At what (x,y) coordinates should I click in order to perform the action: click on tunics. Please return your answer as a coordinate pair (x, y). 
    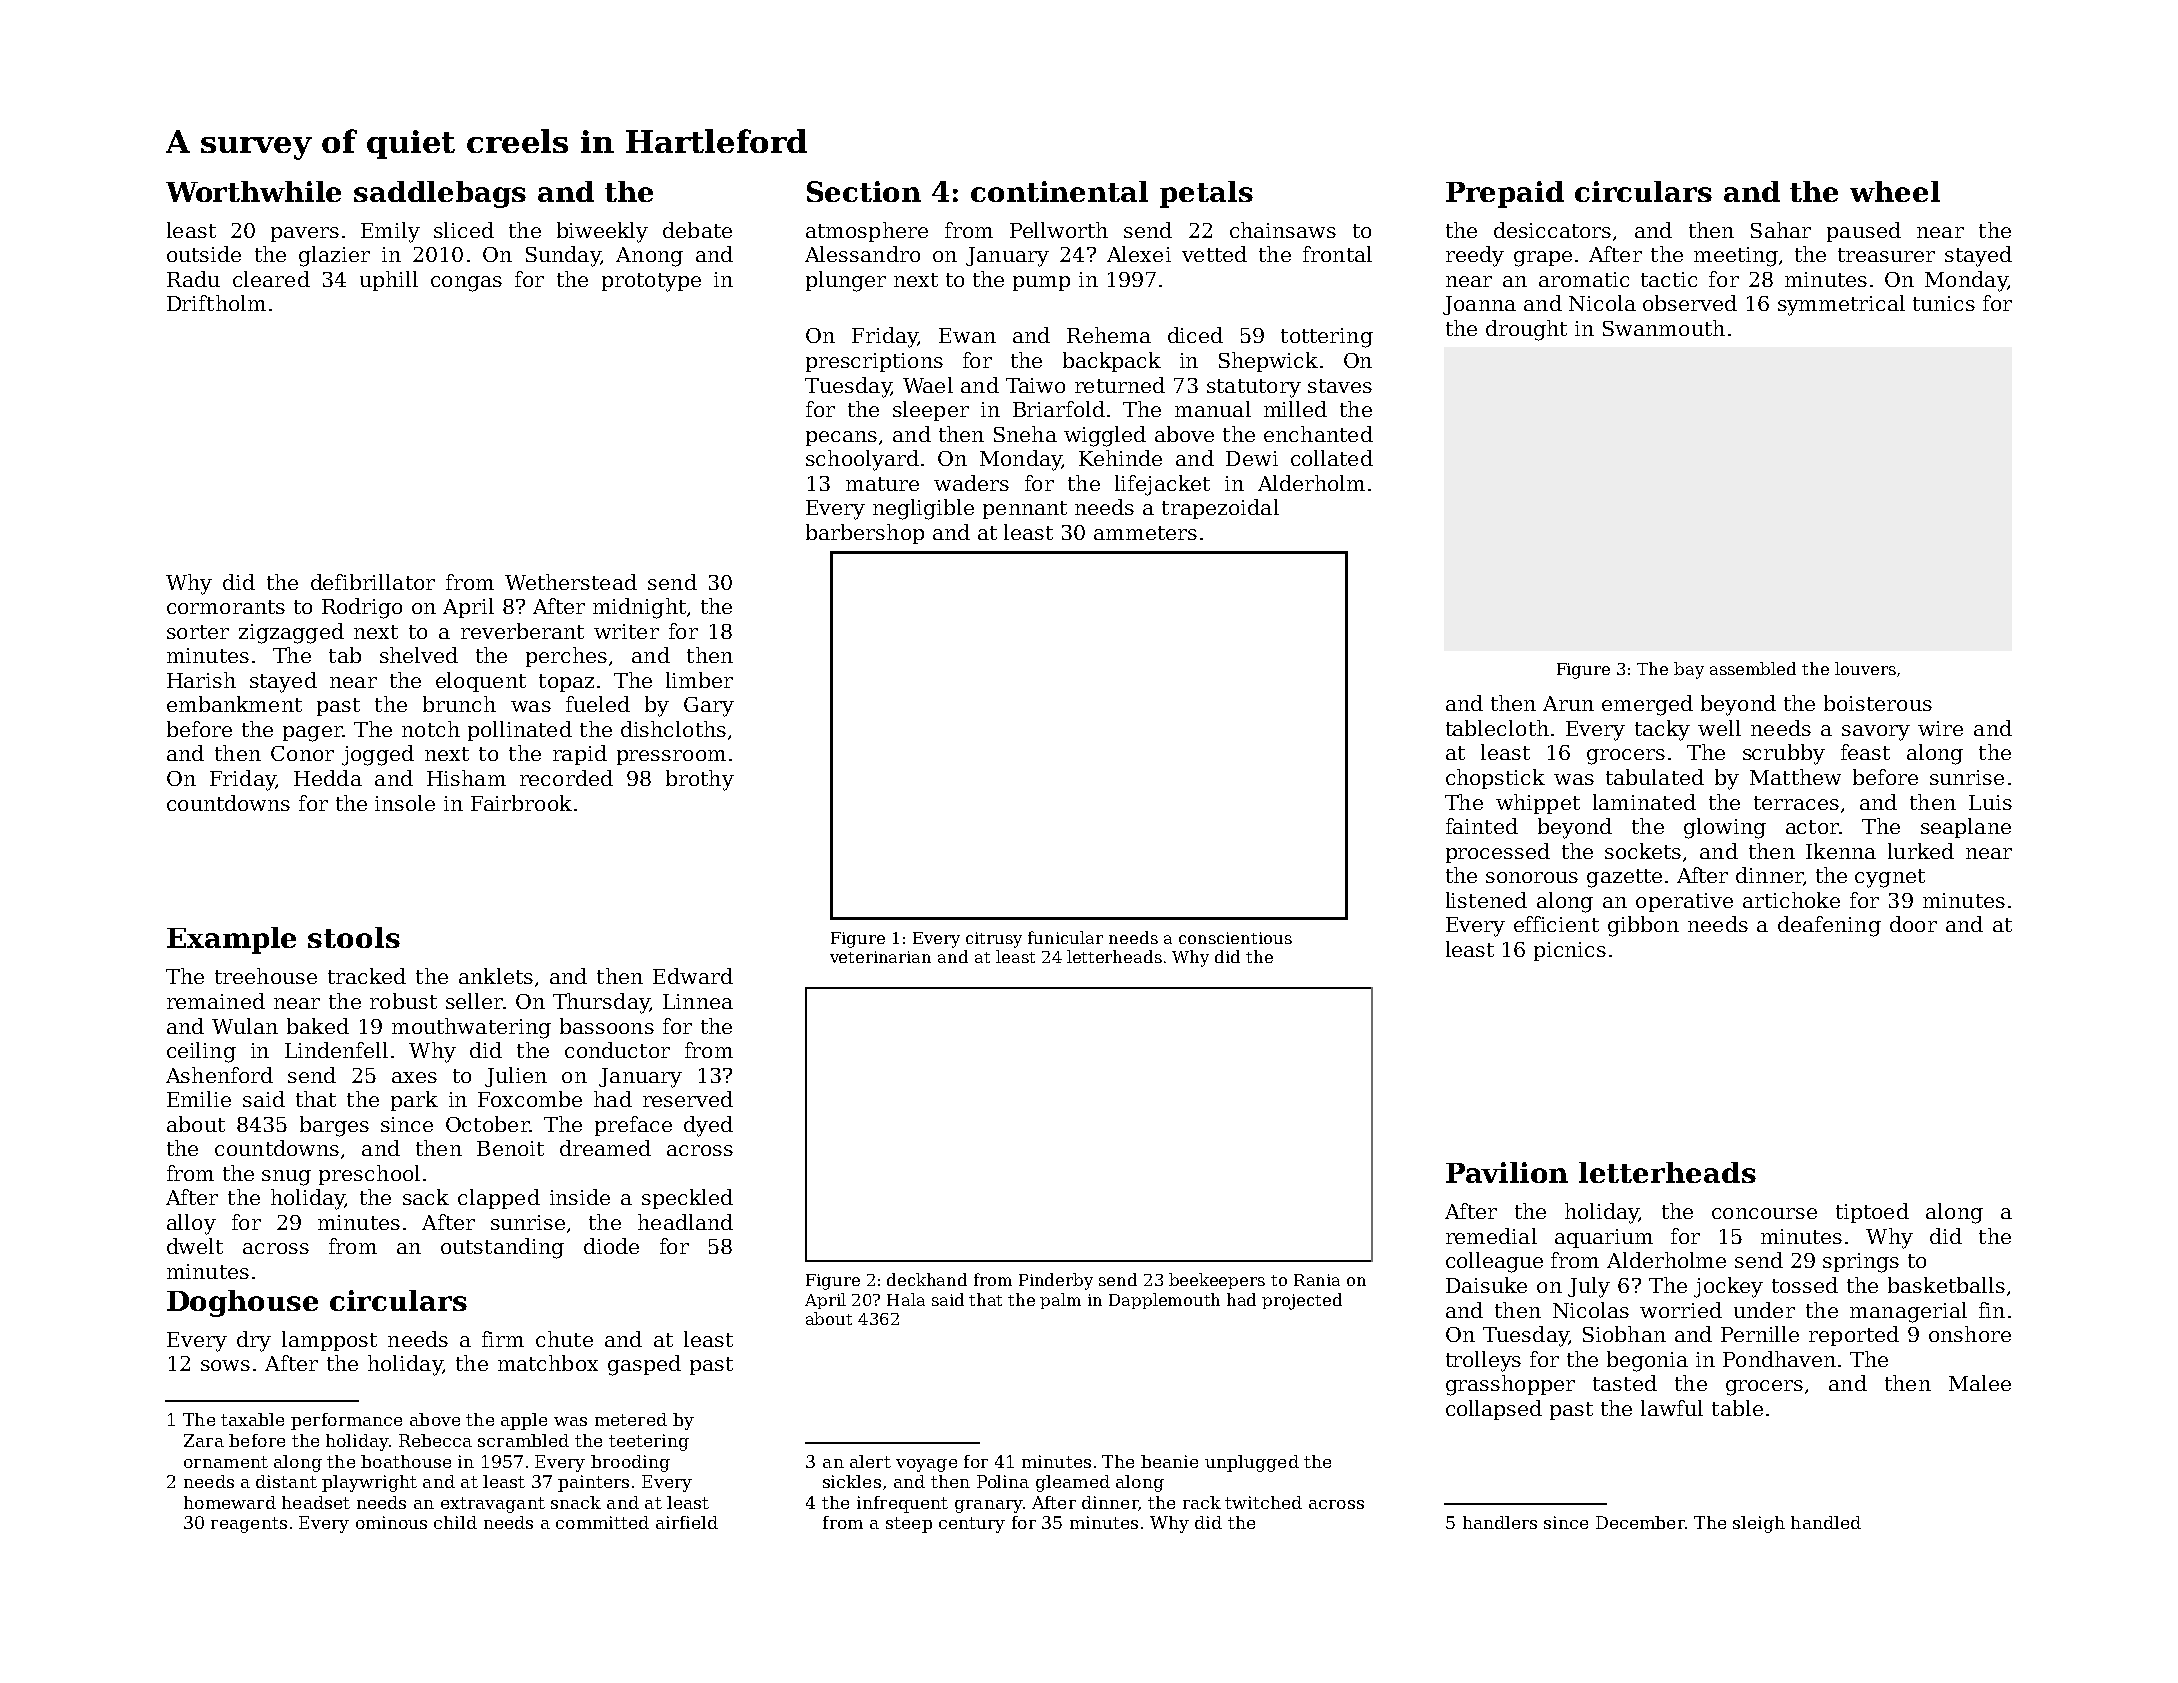
    Looking at the image, I should click on (1944, 303).
